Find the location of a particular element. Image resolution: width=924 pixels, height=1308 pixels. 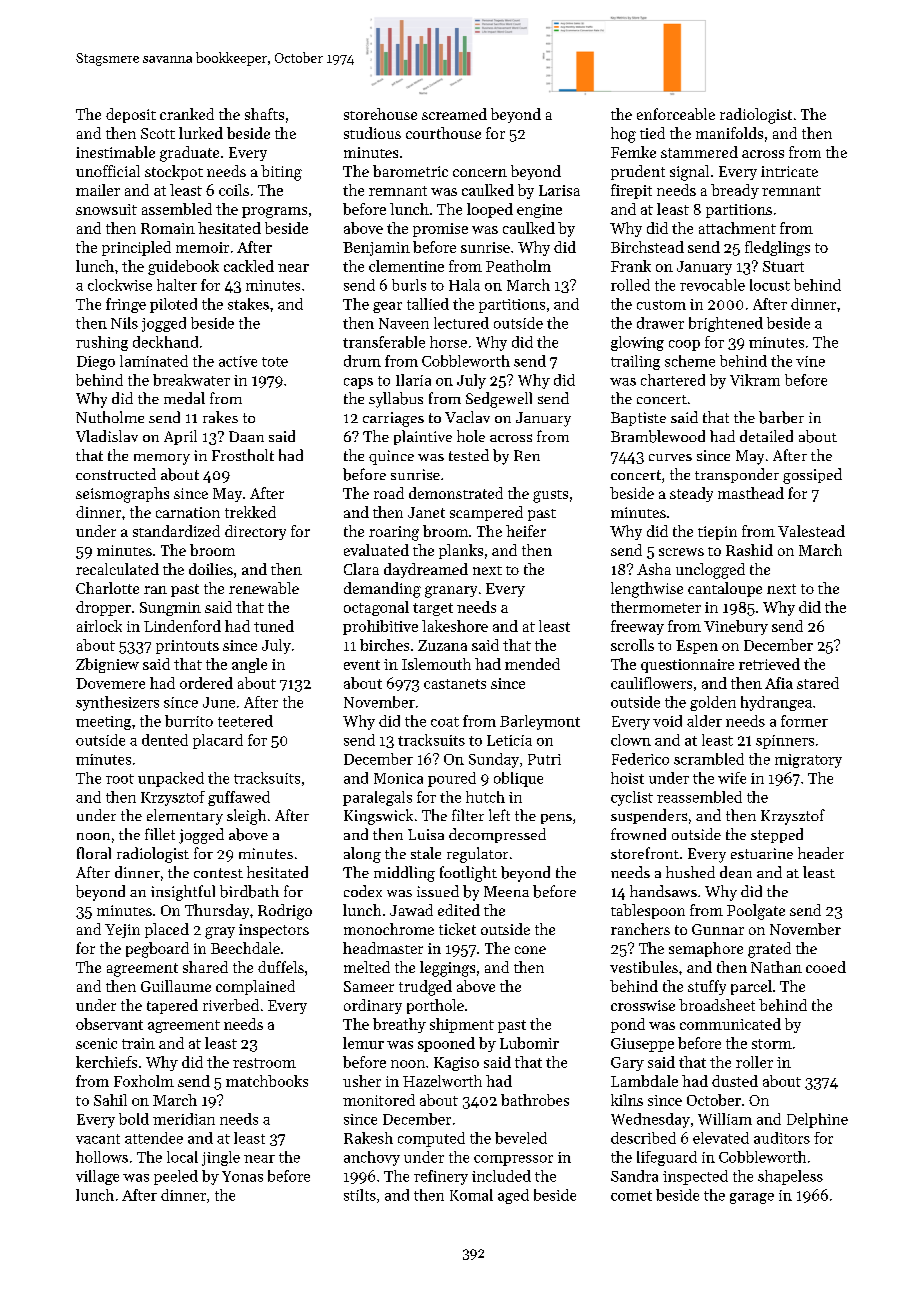

enforceable is located at coordinates (676, 114).
